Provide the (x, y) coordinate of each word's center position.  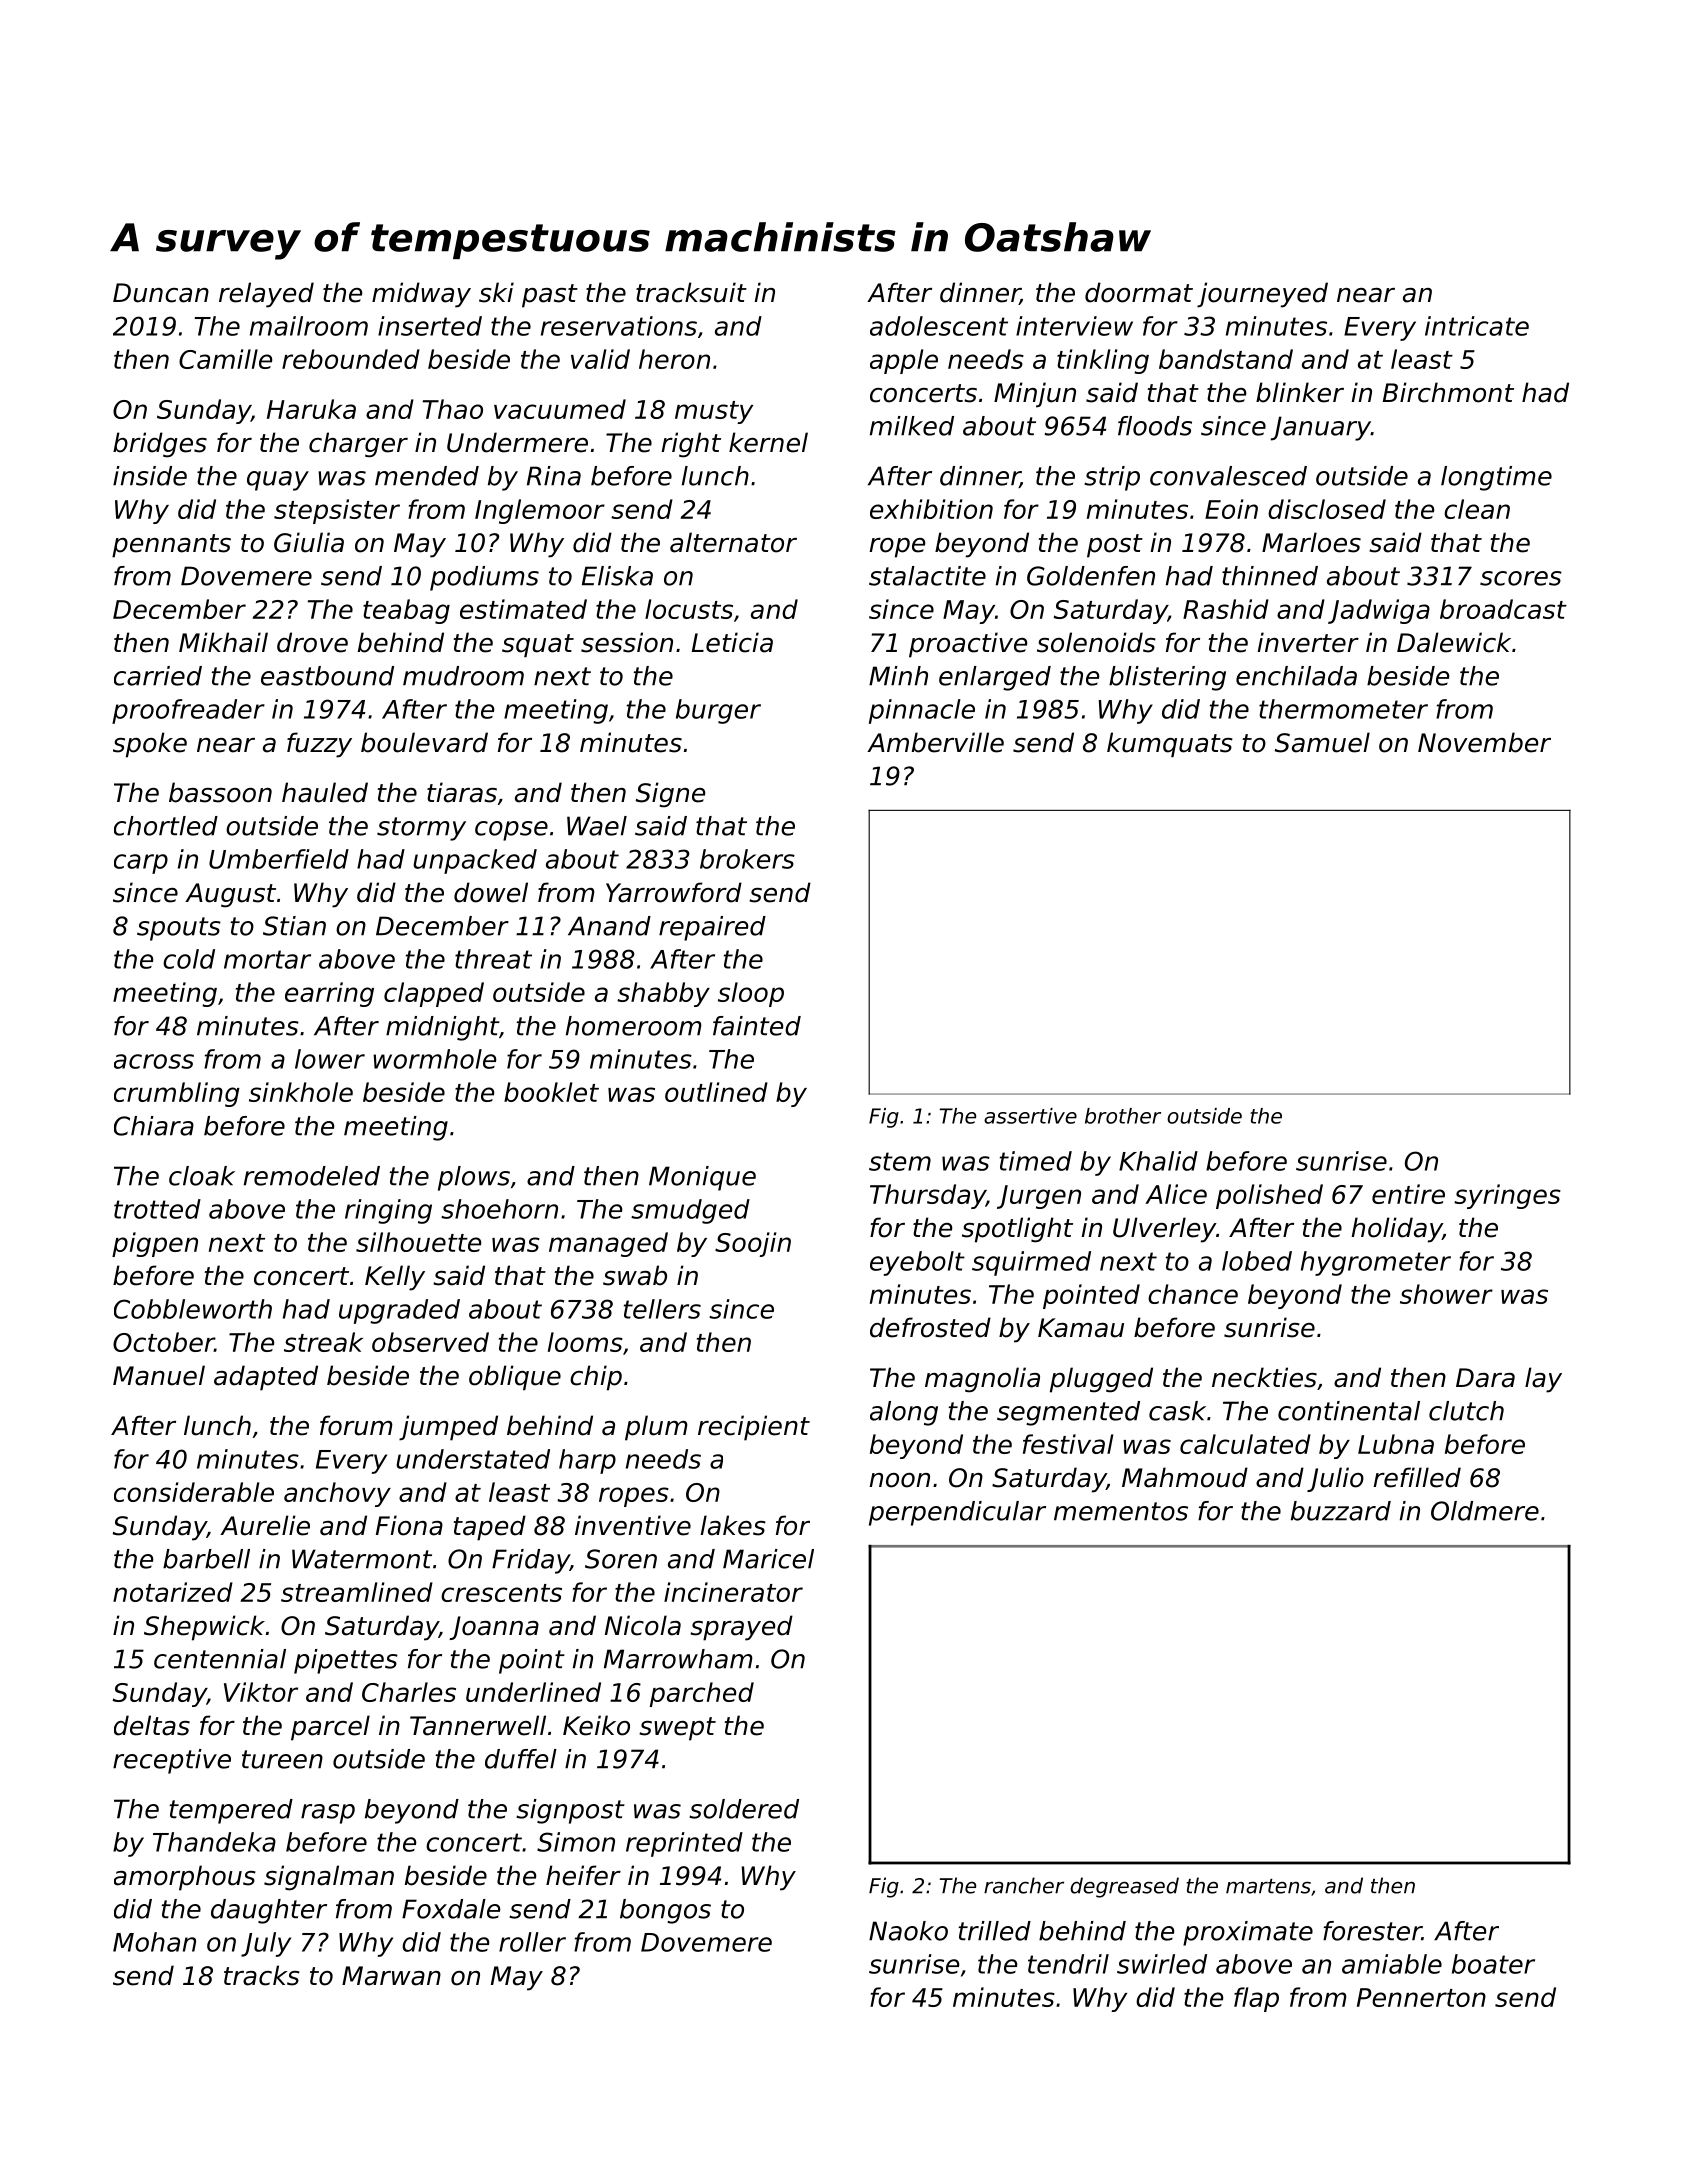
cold (189, 959)
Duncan (161, 293)
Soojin (753, 1244)
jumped (448, 1428)
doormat (1139, 292)
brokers (747, 859)
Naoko (908, 1931)
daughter (269, 1911)
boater (1493, 1964)
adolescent (939, 326)
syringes (1507, 1196)
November (1484, 742)
